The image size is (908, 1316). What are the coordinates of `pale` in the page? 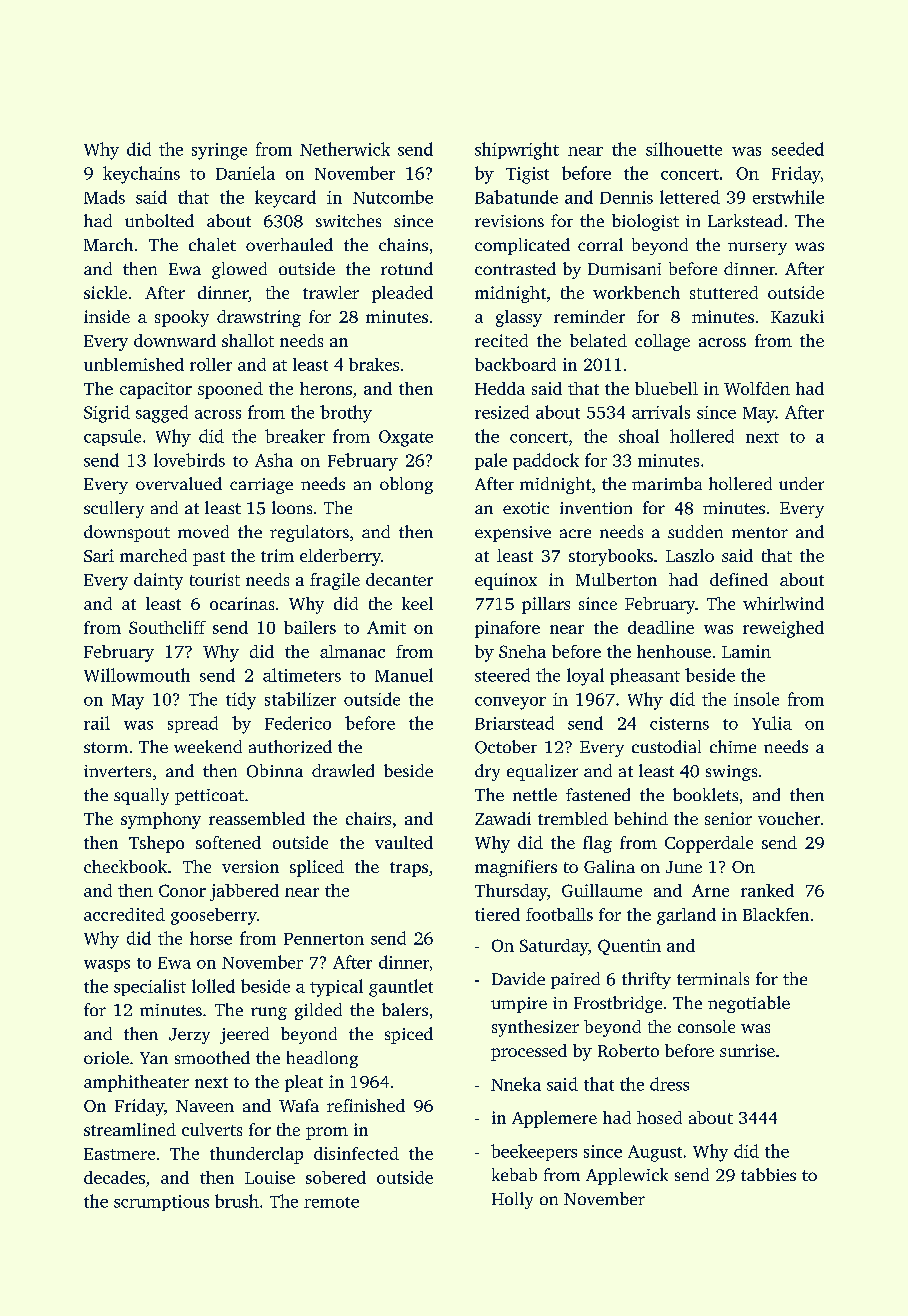 It's located at (491, 461).
